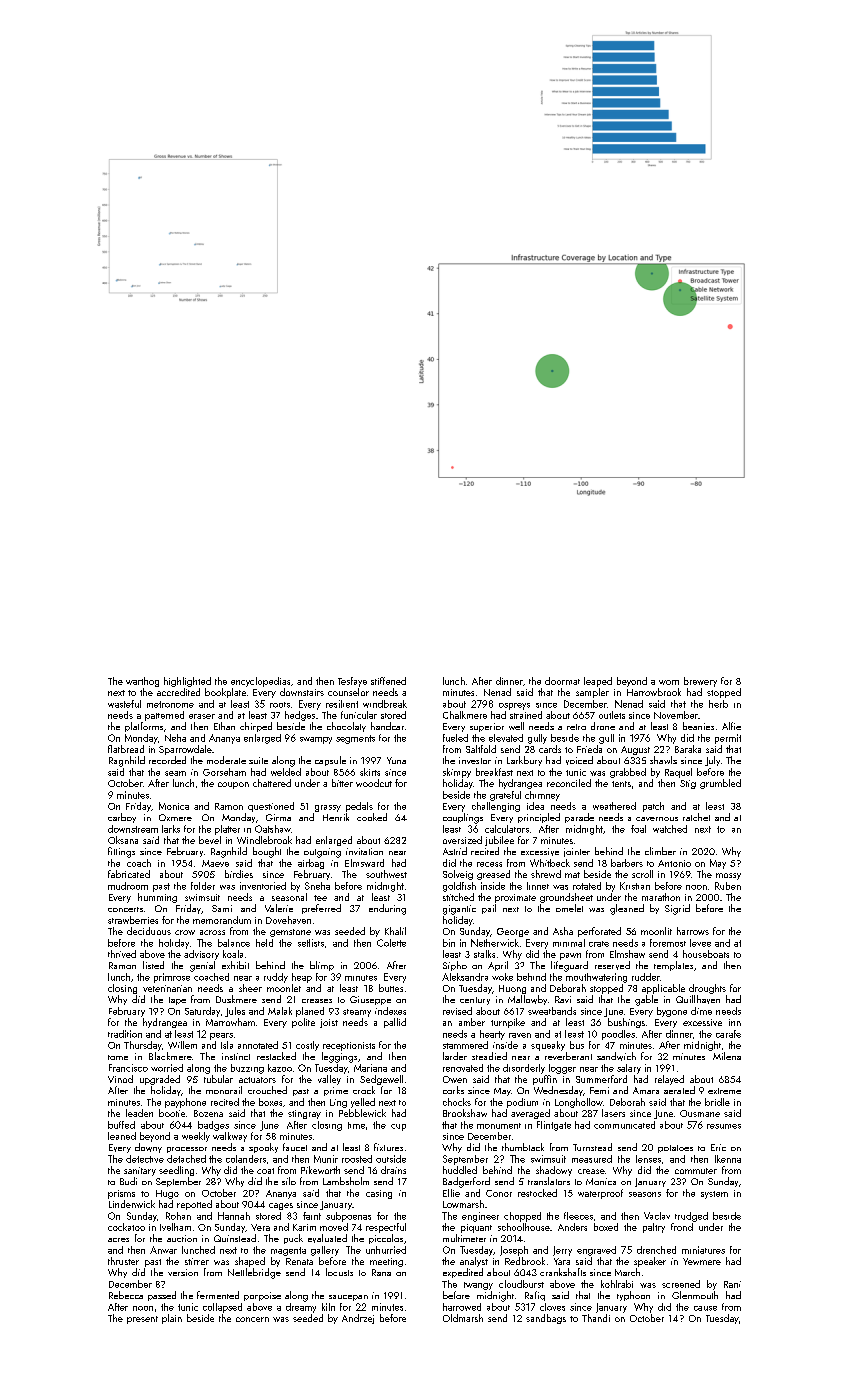 Image resolution: width=849 pixels, height=1400 pixels. Describe the element at coordinates (387, 726) in the document. I see `handcar` at that location.
